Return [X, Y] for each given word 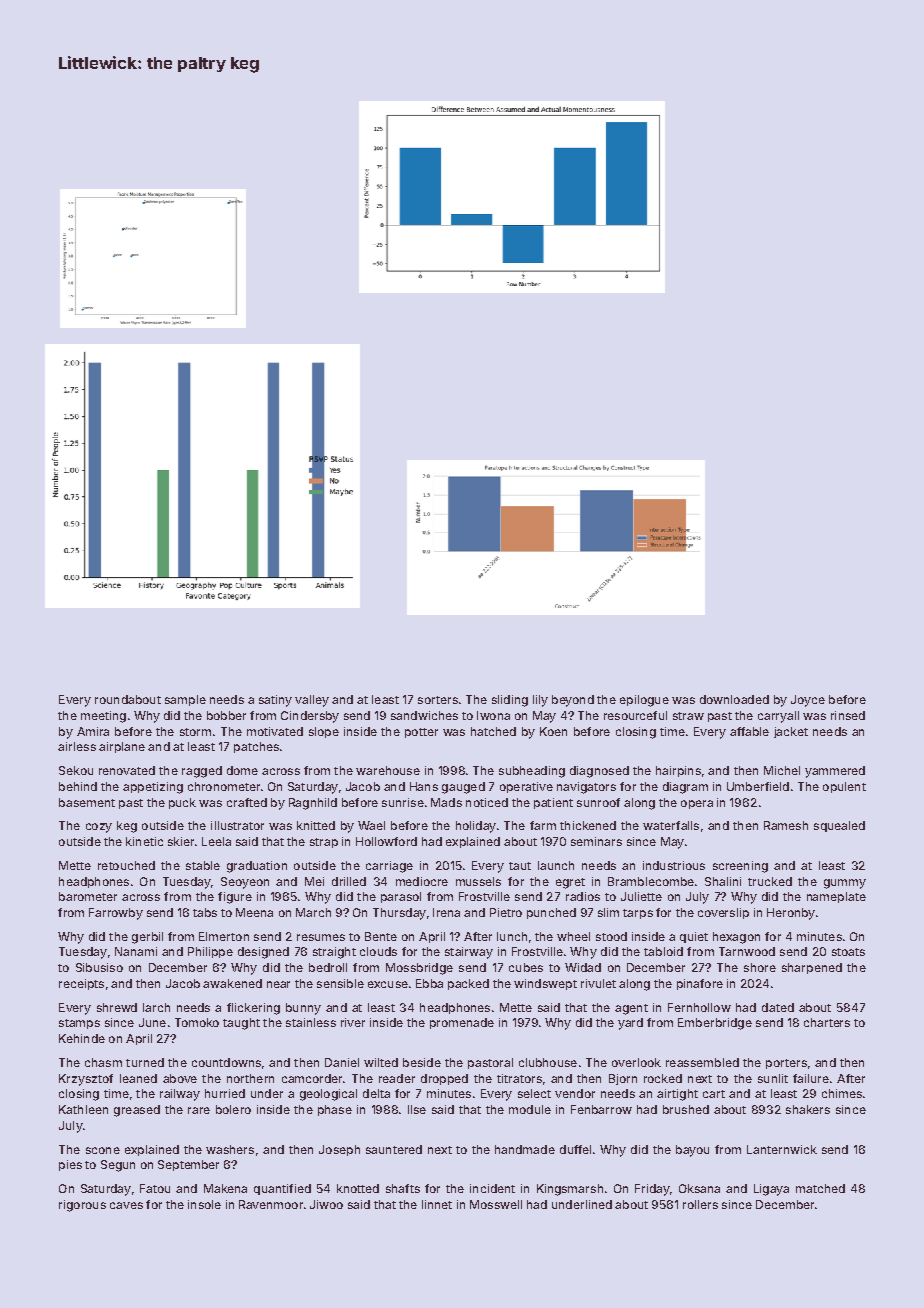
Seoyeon [245, 883]
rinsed [848, 715]
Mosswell [496, 1204]
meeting [103, 717]
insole [204, 1204]
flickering [253, 1009]
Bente [381, 936]
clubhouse [548, 1062]
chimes [842, 1093]
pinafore [700, 984]
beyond [573, 701]
